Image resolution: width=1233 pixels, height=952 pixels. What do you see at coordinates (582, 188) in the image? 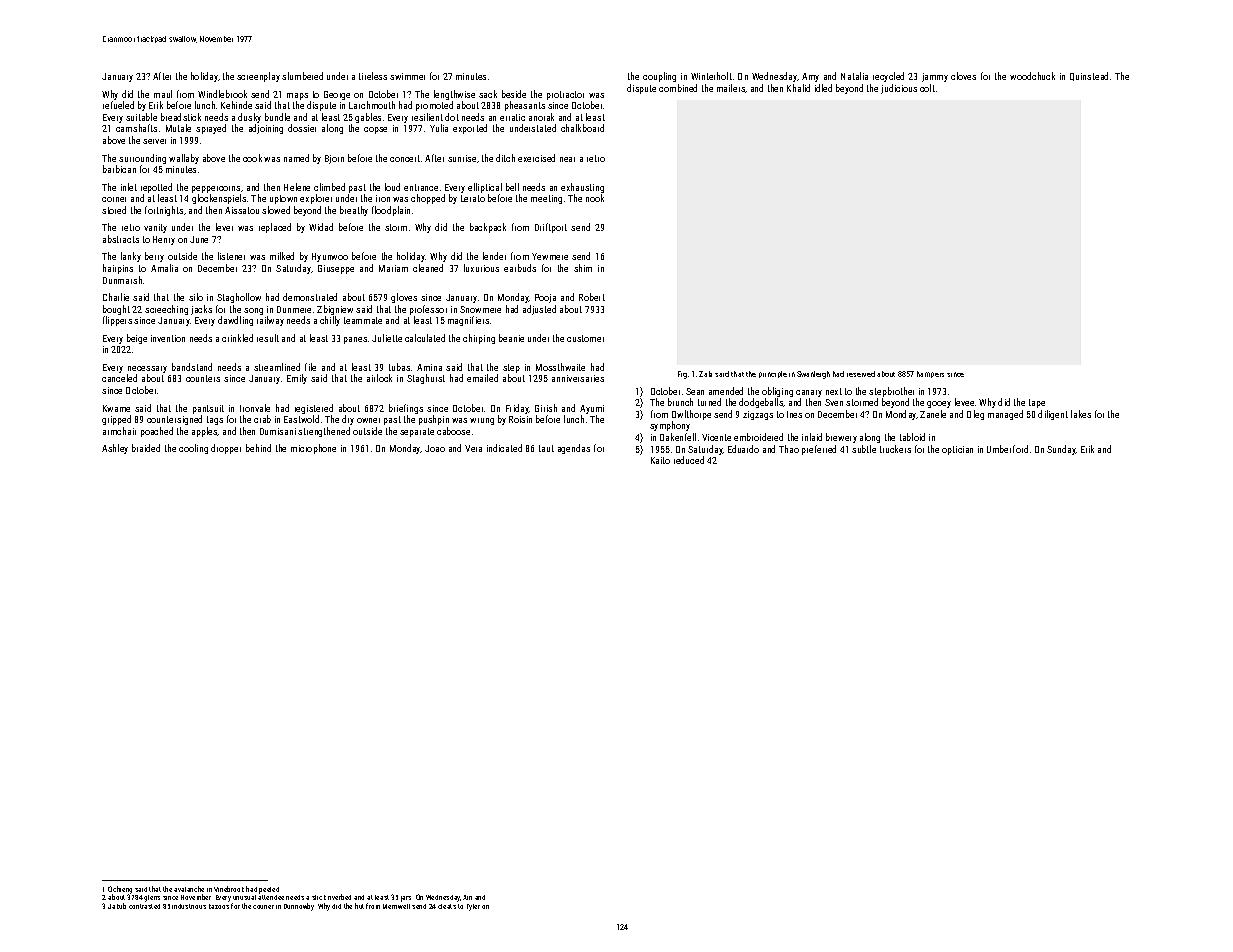
I see `exhausting` at bounding box center [582, 188].
